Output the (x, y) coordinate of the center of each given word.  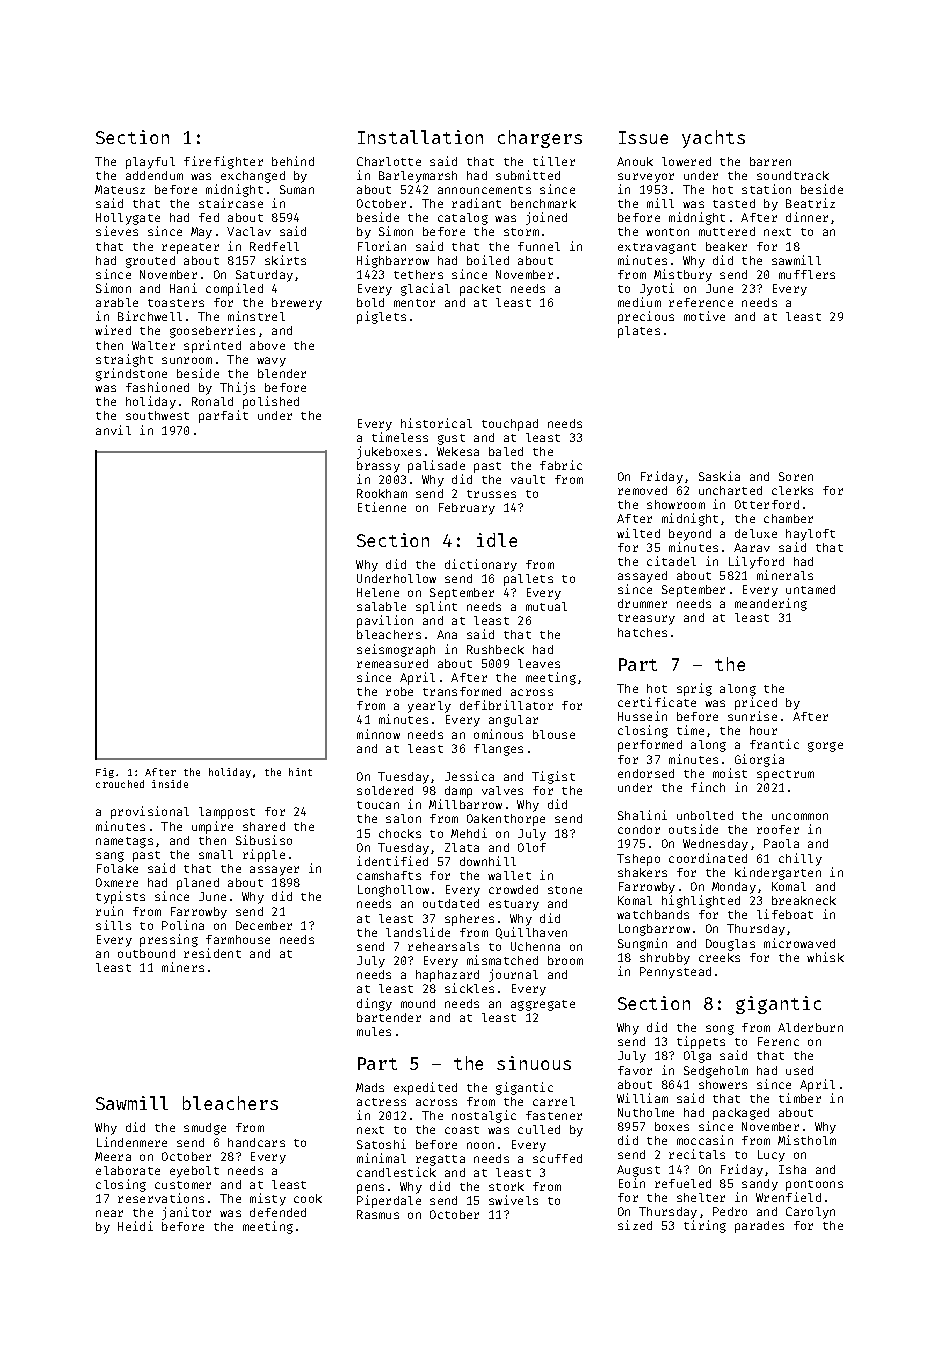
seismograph (396, 650)
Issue (643, 137)
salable (381, 606)
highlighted (701, 901)
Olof (532, 847)
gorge (825, 747)
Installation (420, 137)
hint (300, 772)
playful (150, 163)
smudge (205, 1129)
